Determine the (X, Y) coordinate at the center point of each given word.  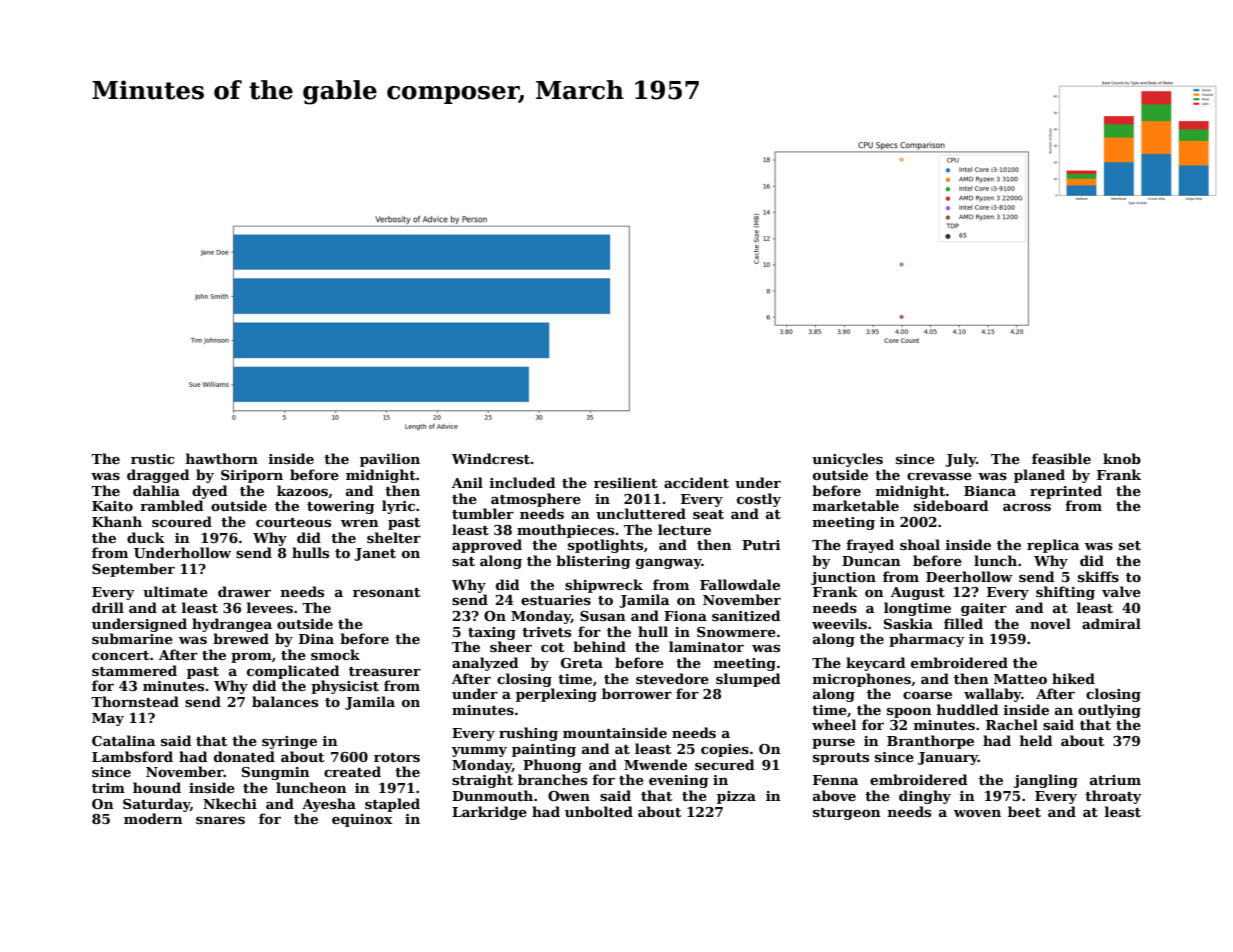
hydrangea (232, 625)
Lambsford (132, 756)
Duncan (871, 561)
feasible (1061, 458)
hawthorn (222, 458)
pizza (736, 797)
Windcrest (491, 458)
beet (1024, 811)
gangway (669, 564)
